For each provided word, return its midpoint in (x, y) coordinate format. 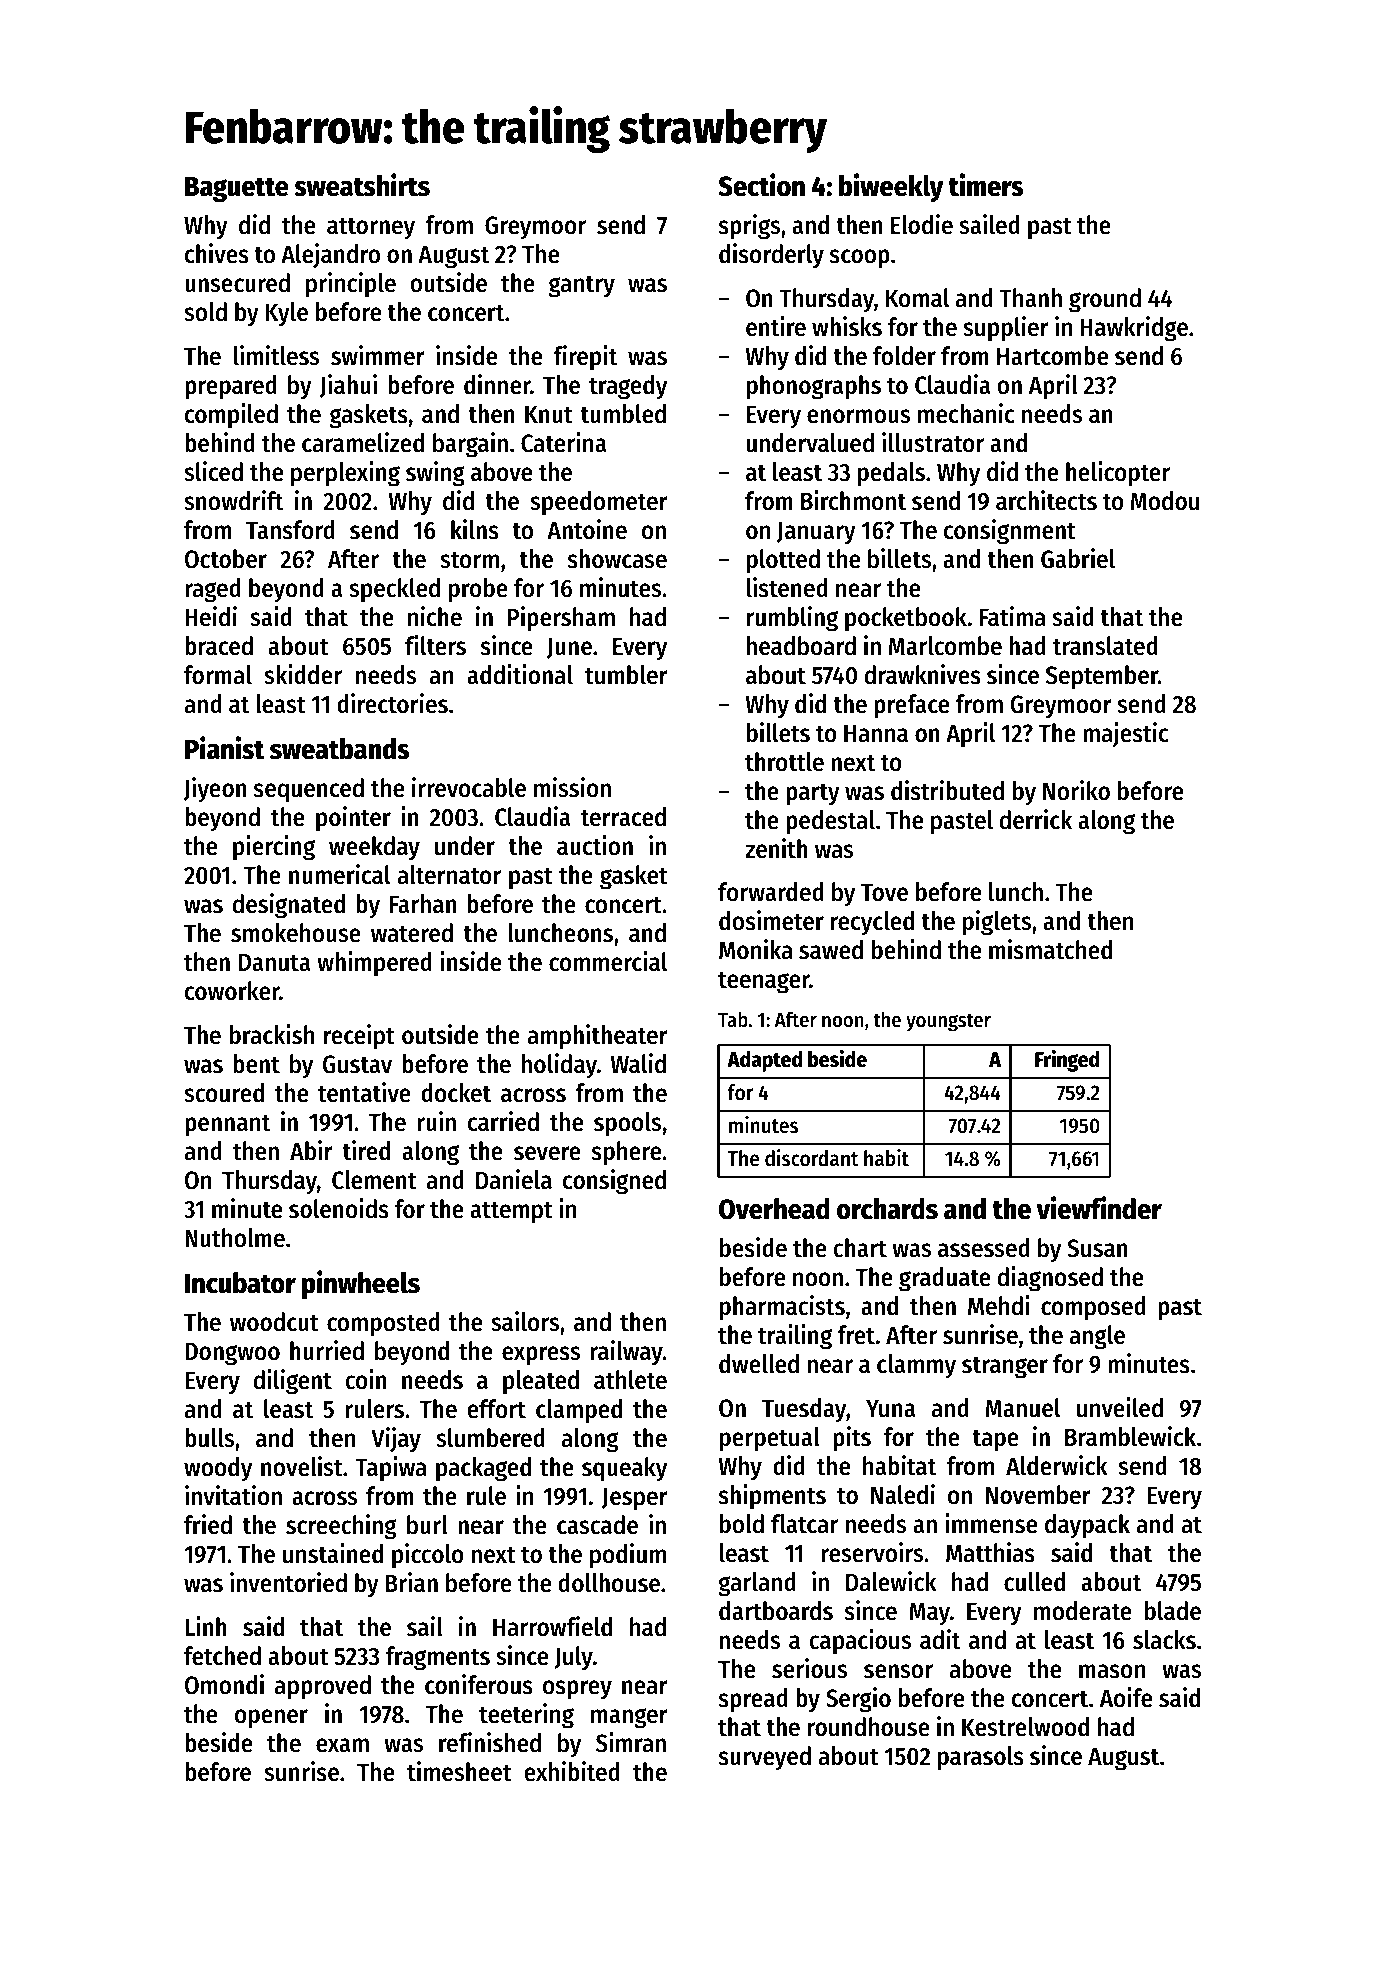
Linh (206, 1626)
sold (205, 312)
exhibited (572, 1771)
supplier (1006, 329)
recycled (872, 923)
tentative (364, 1092)
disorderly (771, 256)
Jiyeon (215, 790)
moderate (1083, 1611)
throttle (784, 762)
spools (627, 1124)
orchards (887, 1209)
